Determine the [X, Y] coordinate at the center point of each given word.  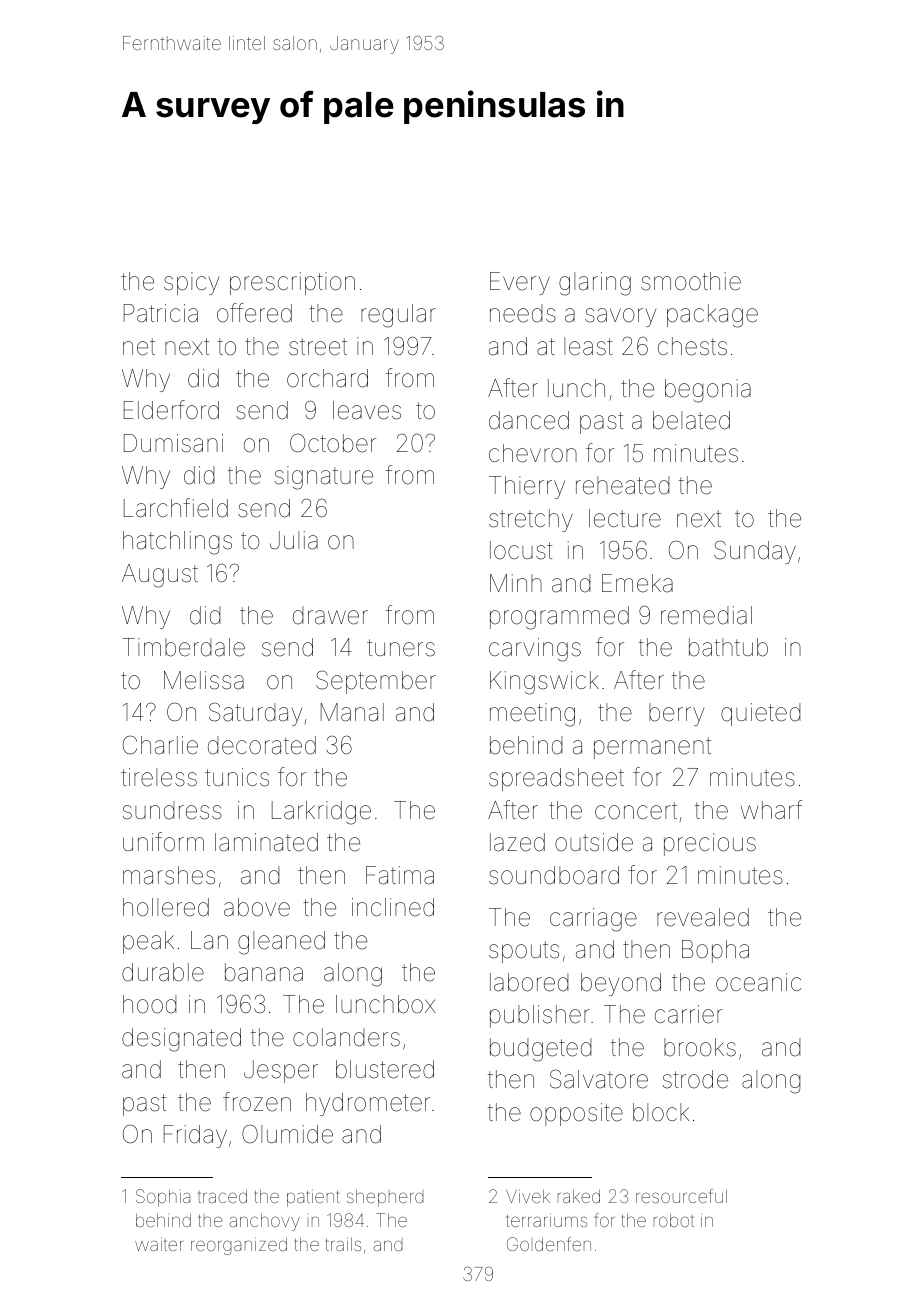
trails [343, 1244]
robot [674, 1220]
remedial [706, 615]
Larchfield [176, 508]
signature [324, 478]
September [376, 682]
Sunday [755, 552]
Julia [294, 540]
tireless [159, 777]
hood [150, 1004]
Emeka [637, 583]
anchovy [265, 1222]
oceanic [758, 982]
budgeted [541, 1050]
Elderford [171, 410]
